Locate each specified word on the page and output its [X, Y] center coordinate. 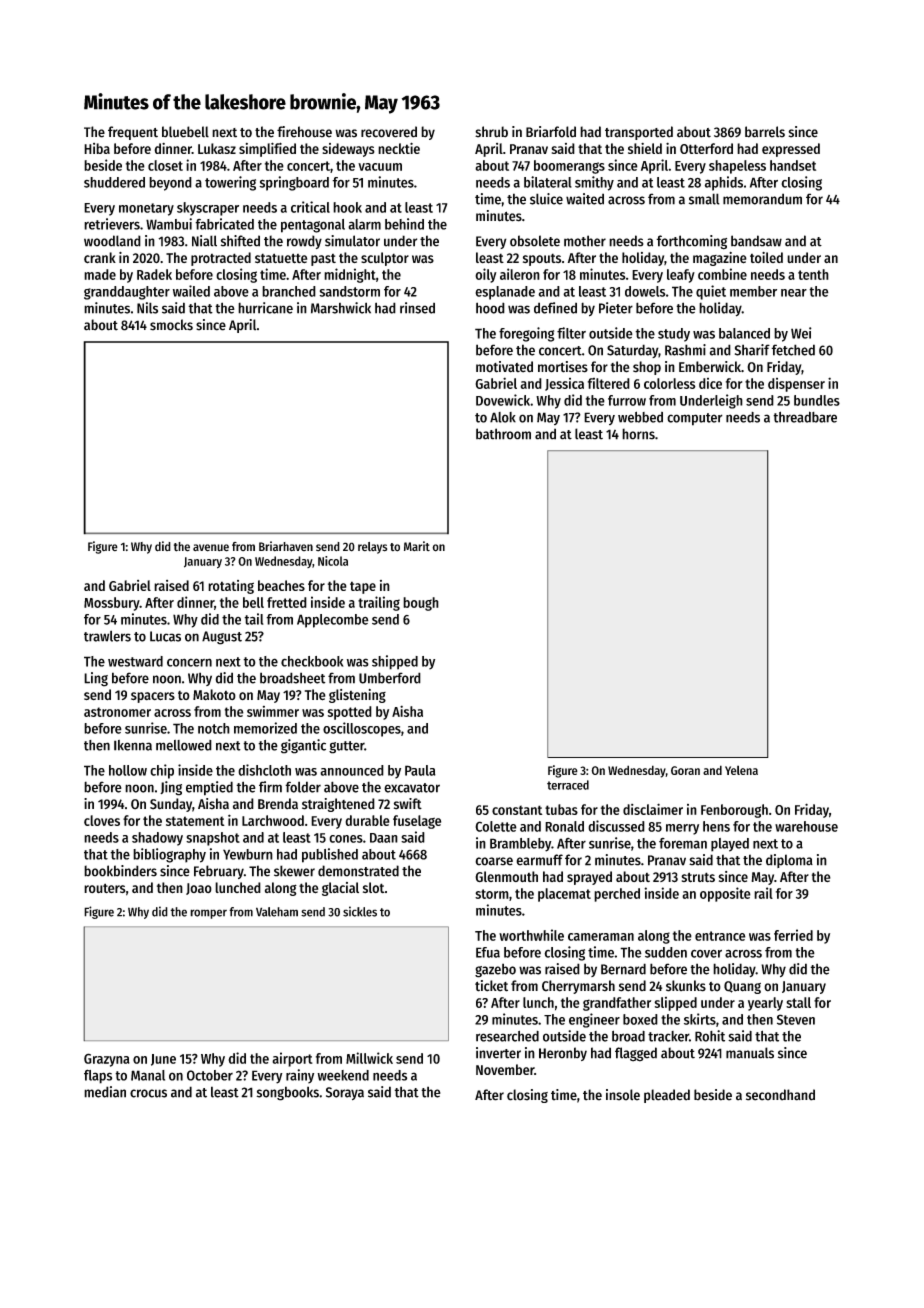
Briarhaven [286, 546]
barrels [765, 132]
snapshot [213, 839]
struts [698, 877]
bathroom [503, 434]
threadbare [805, 417]
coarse [494, 861]
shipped [395, 662]
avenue [211, 548]
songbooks [287, 1093]
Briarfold [551, 132]
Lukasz [217, 148]
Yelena [741, 770]
